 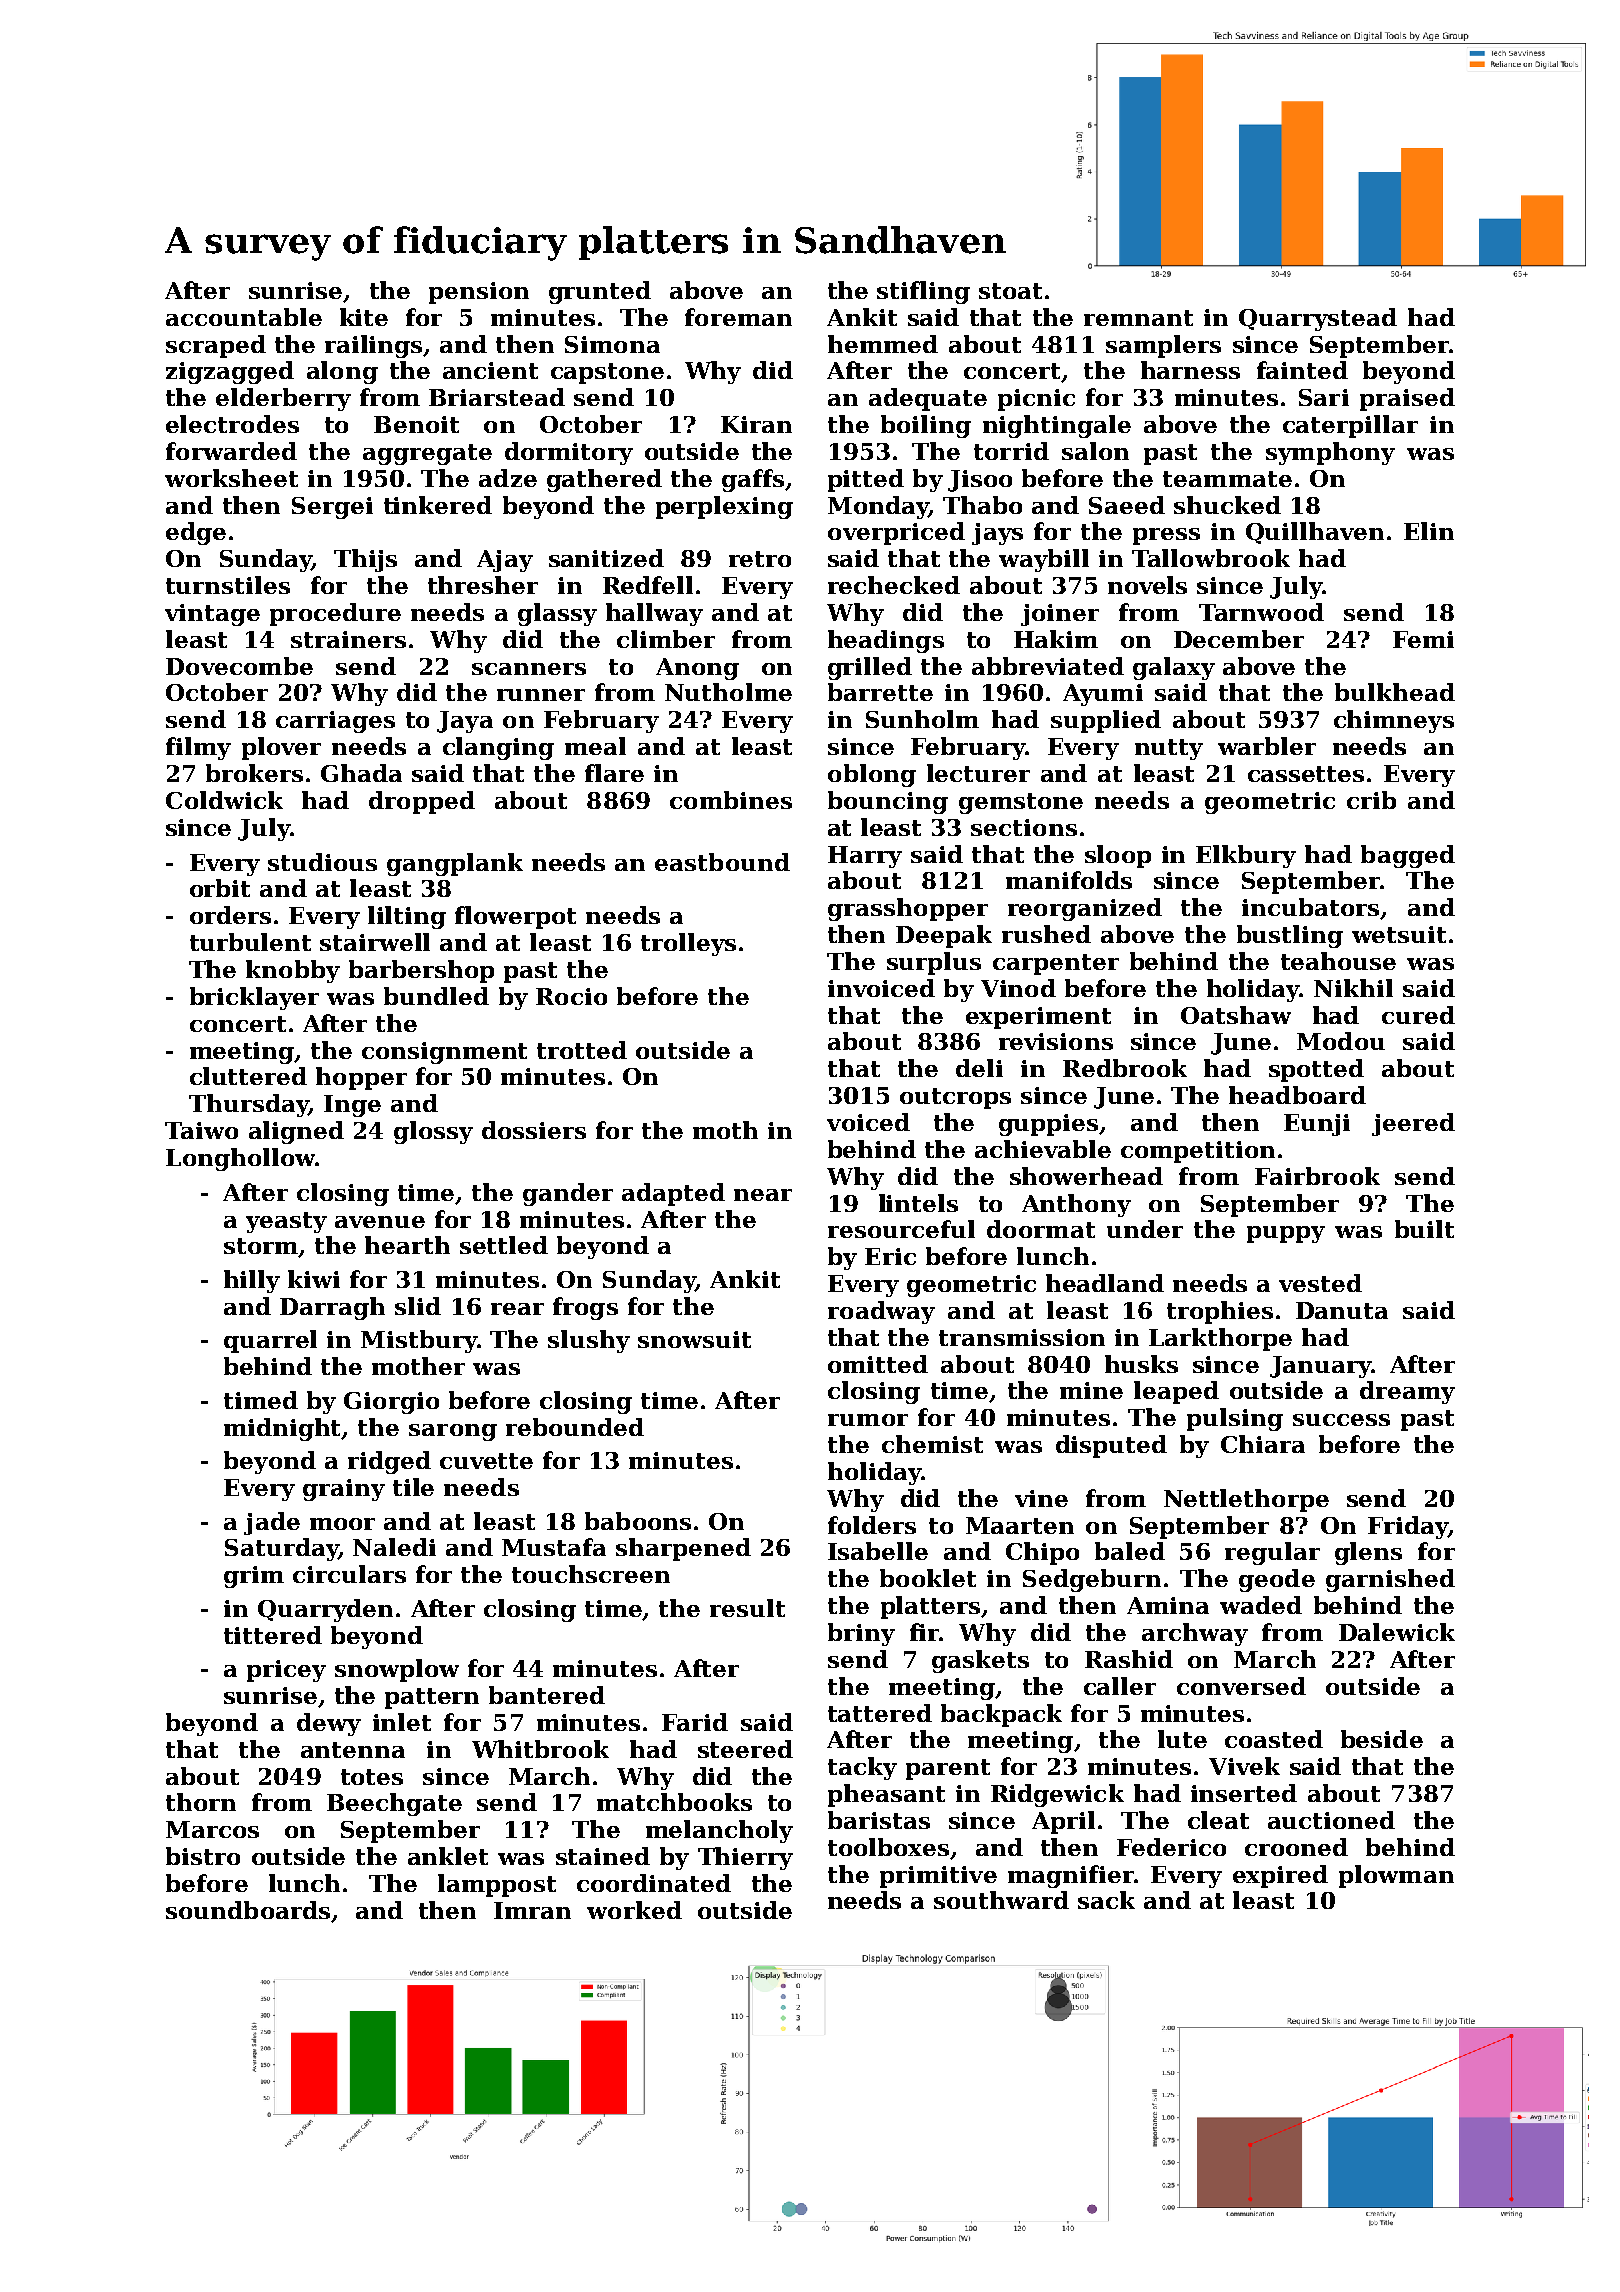 I want to click on aggregate, so click(x=427, y=454).
